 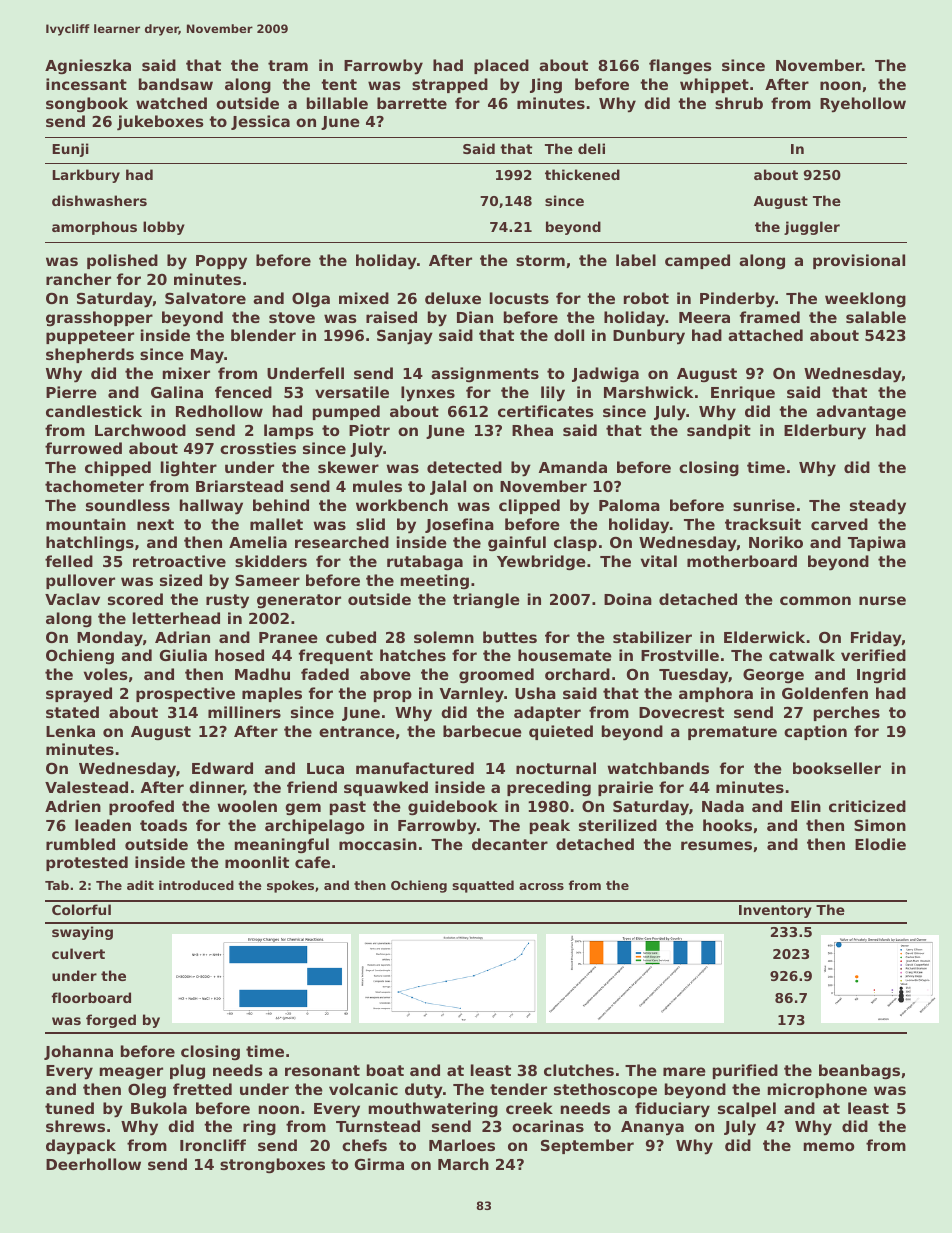 I want to click on lobby, so click(x=164, y=228).
